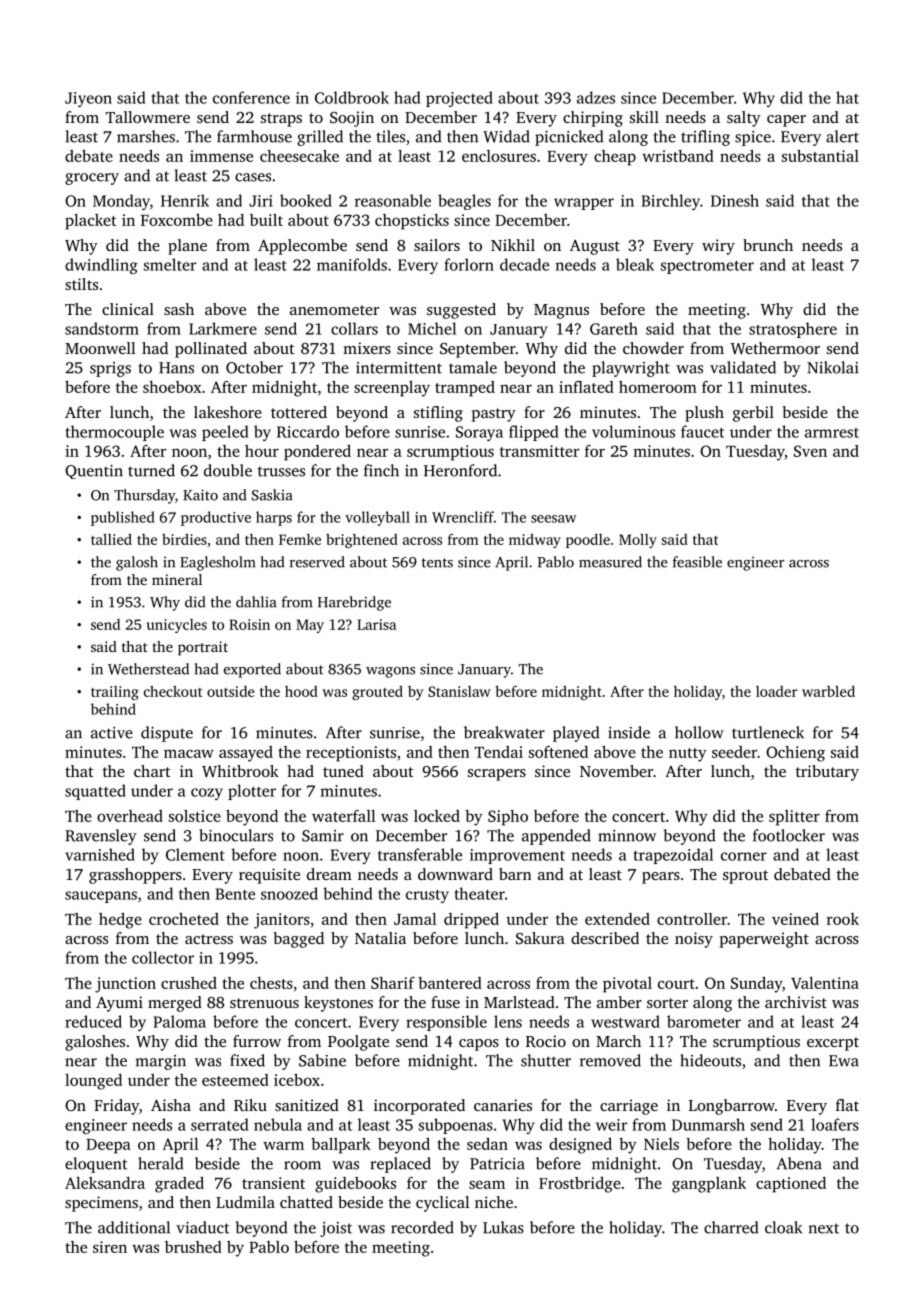 Image resolution: width=924 pixels, height=1308 pixels. I want to click on Friday, so click(116, 1107).
